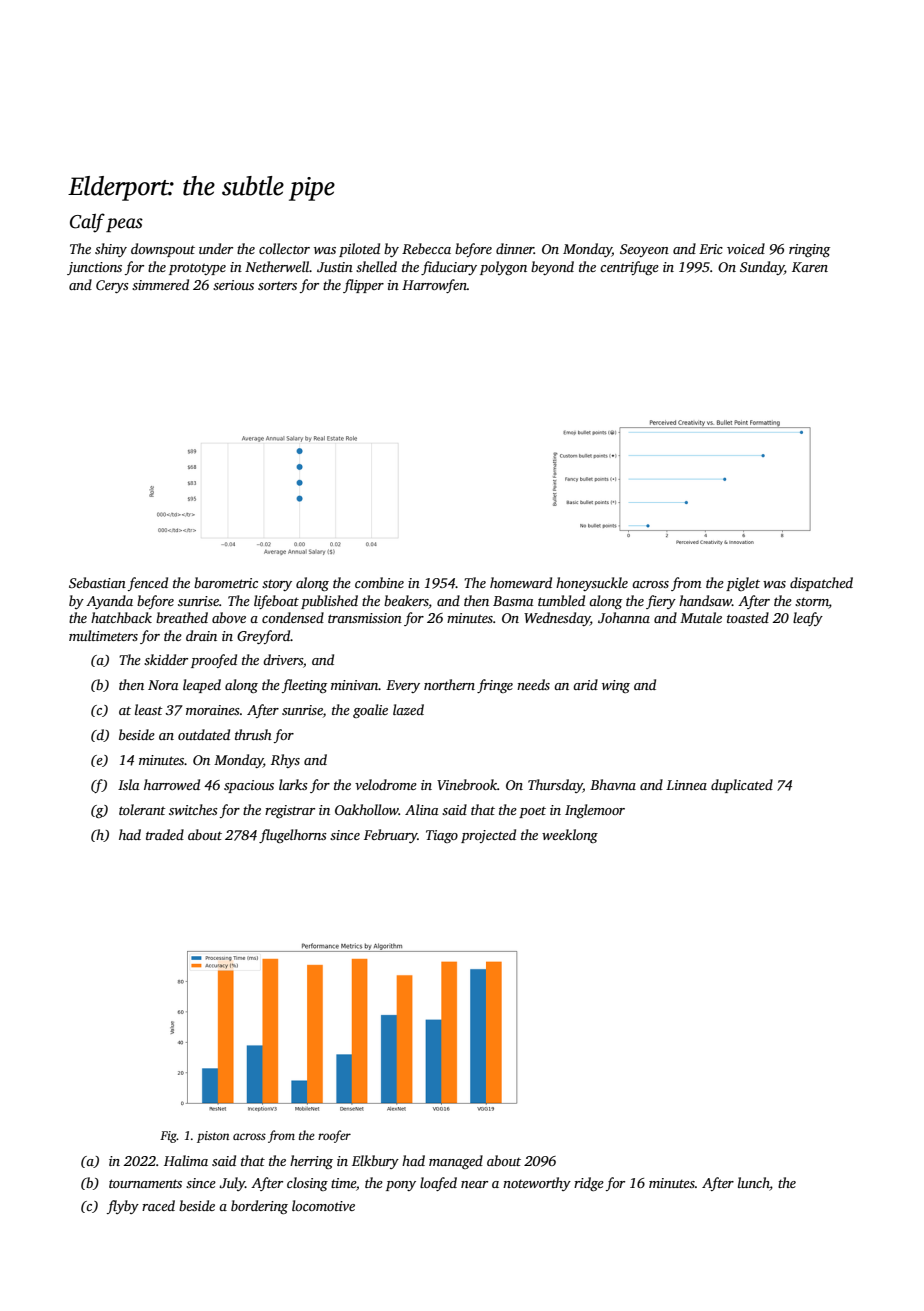 Image resolution: width=924 pixels, height=1311 pixels. What do you see at coordinates (124, 225) in the screenshot?
I see `peas` at bounding box center [124, 225].
